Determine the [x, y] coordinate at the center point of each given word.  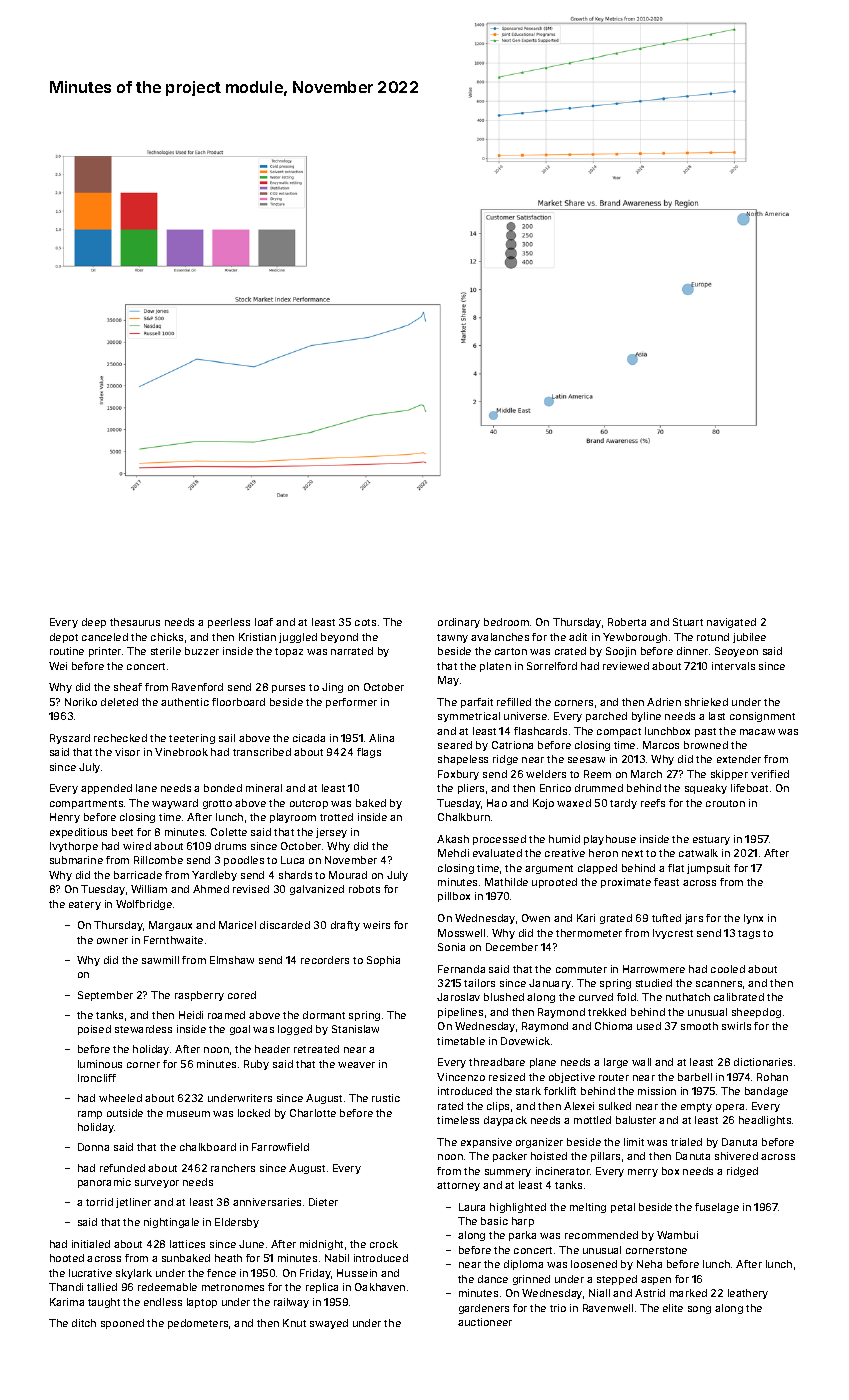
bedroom [506, 622]
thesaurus [135, 622]
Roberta [627, 622]
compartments [86, 804]
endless [163, 1302]
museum [188, 1114]
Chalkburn [464, 817]
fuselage [717, 1208]
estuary [711, 840]
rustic [386, 1098]
